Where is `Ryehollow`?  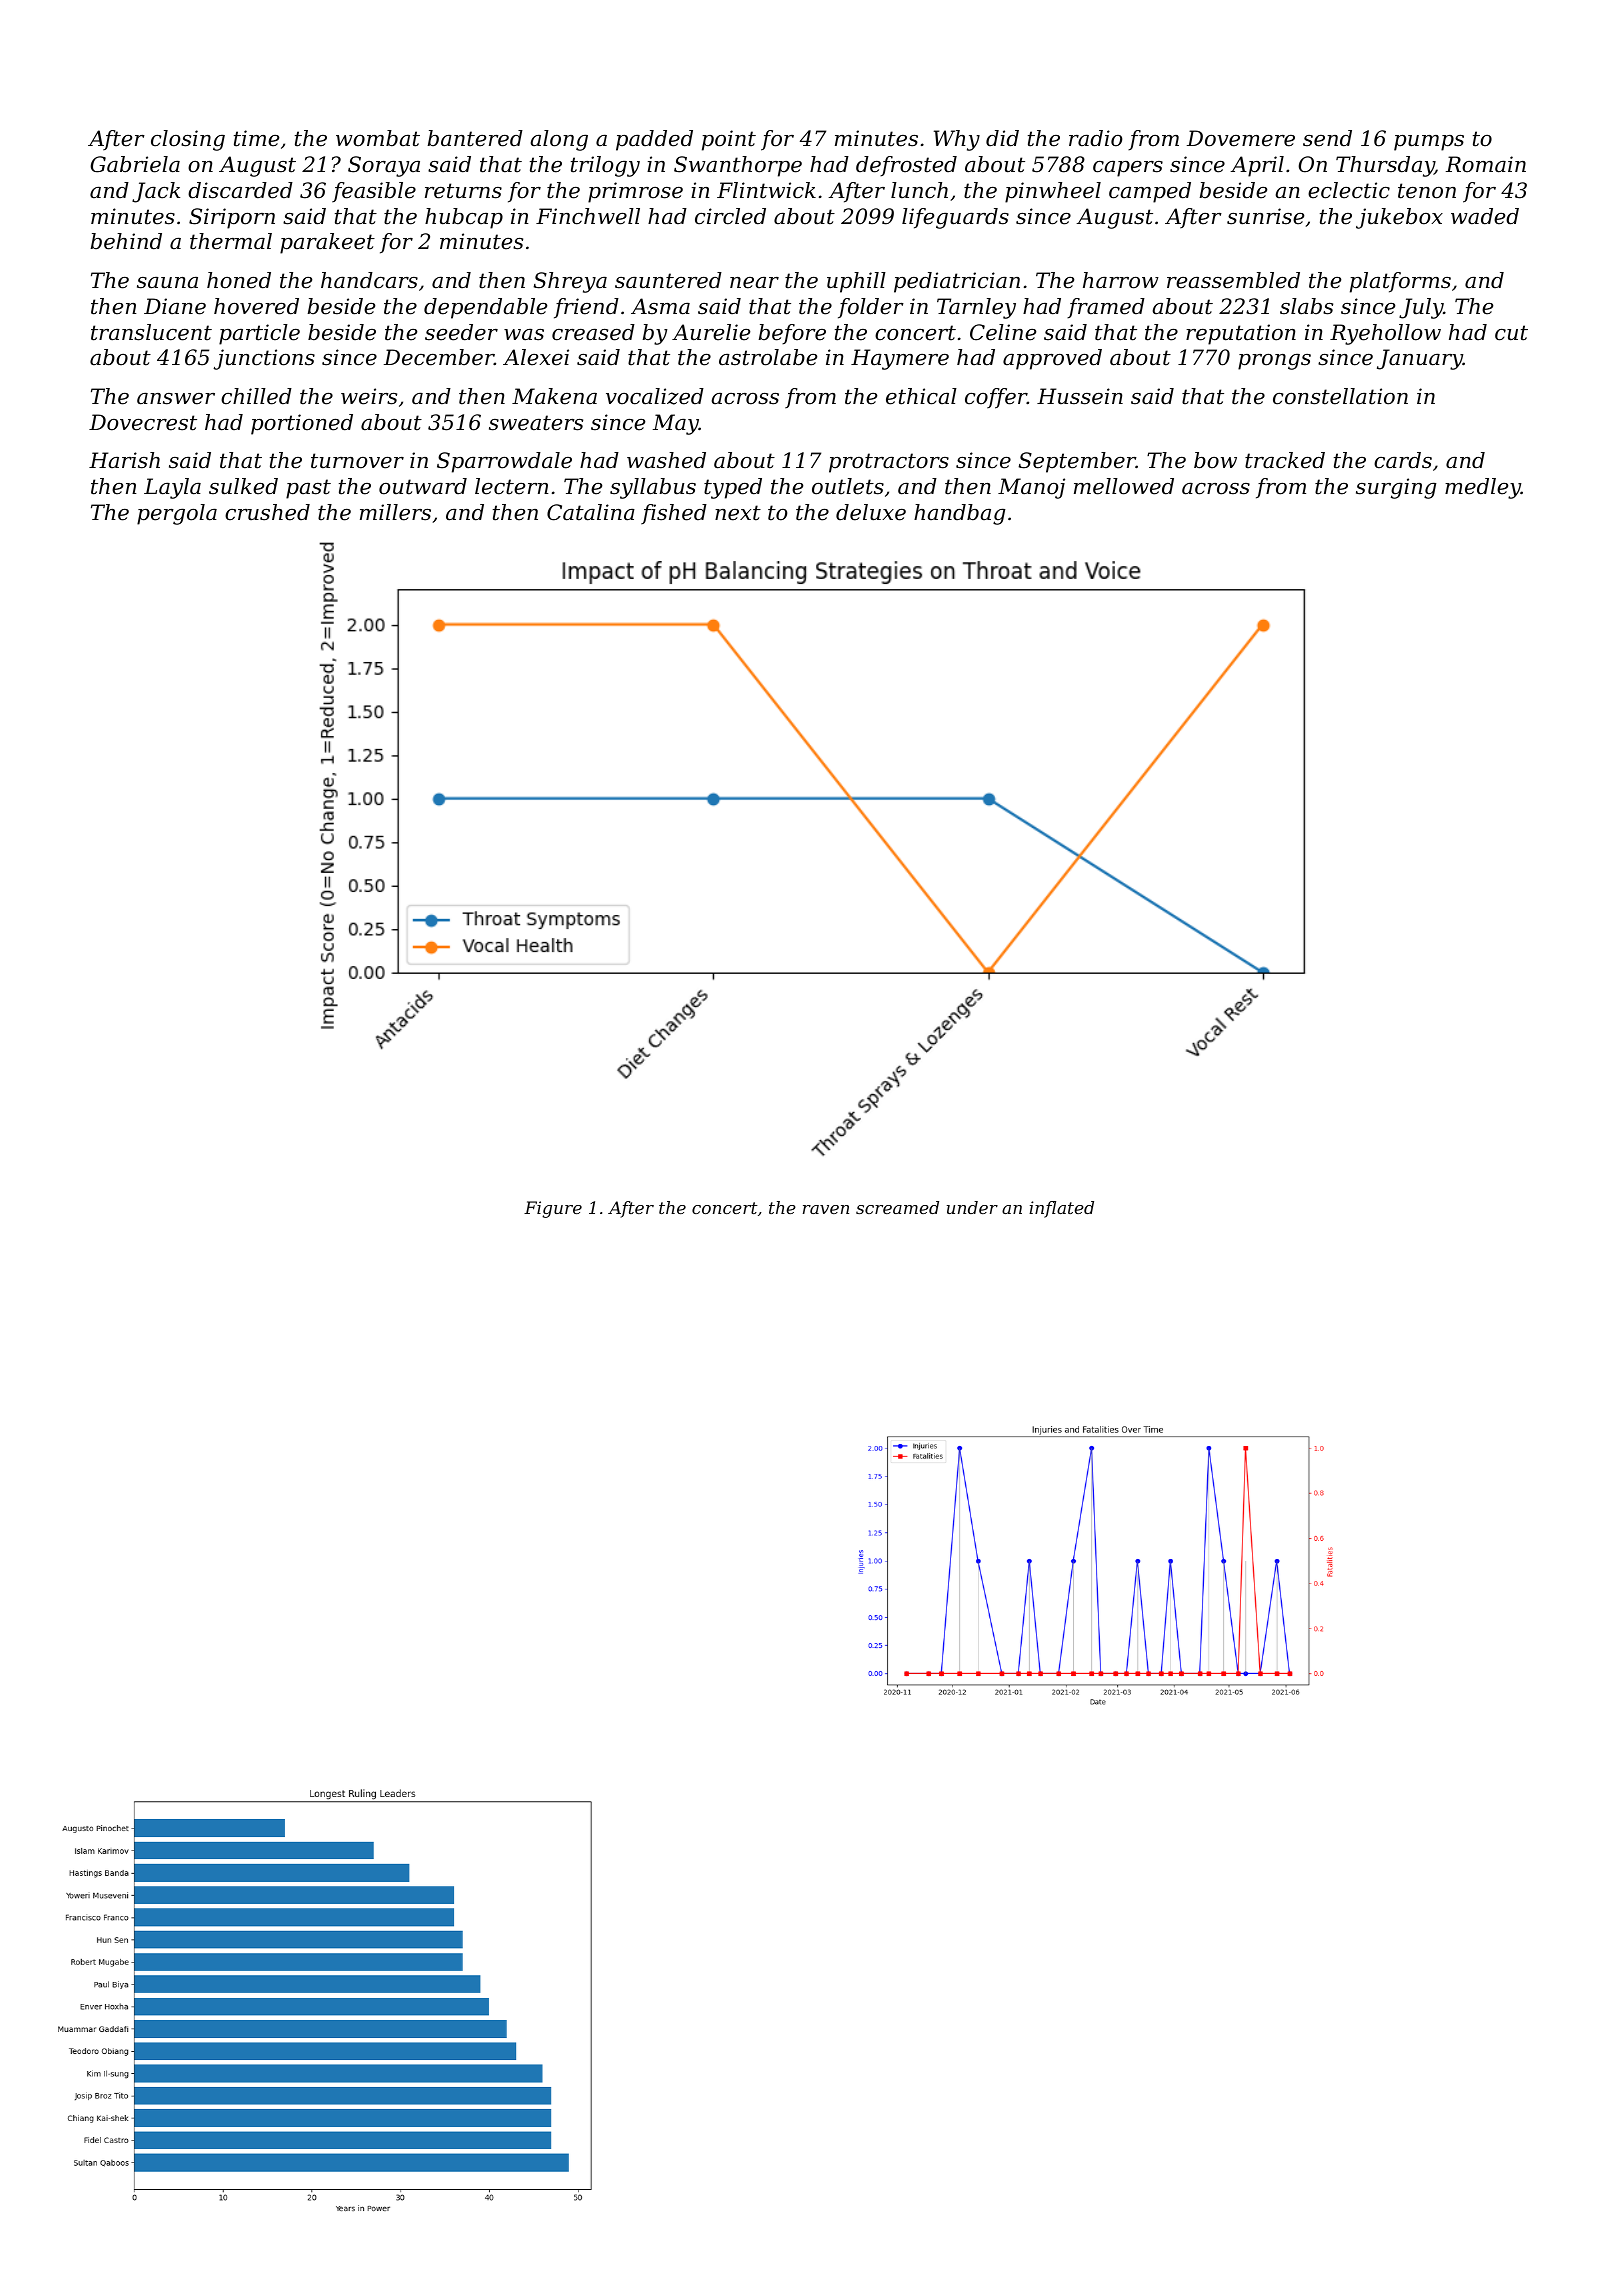
Ryehollow is located at coordinates (1385, 334).
